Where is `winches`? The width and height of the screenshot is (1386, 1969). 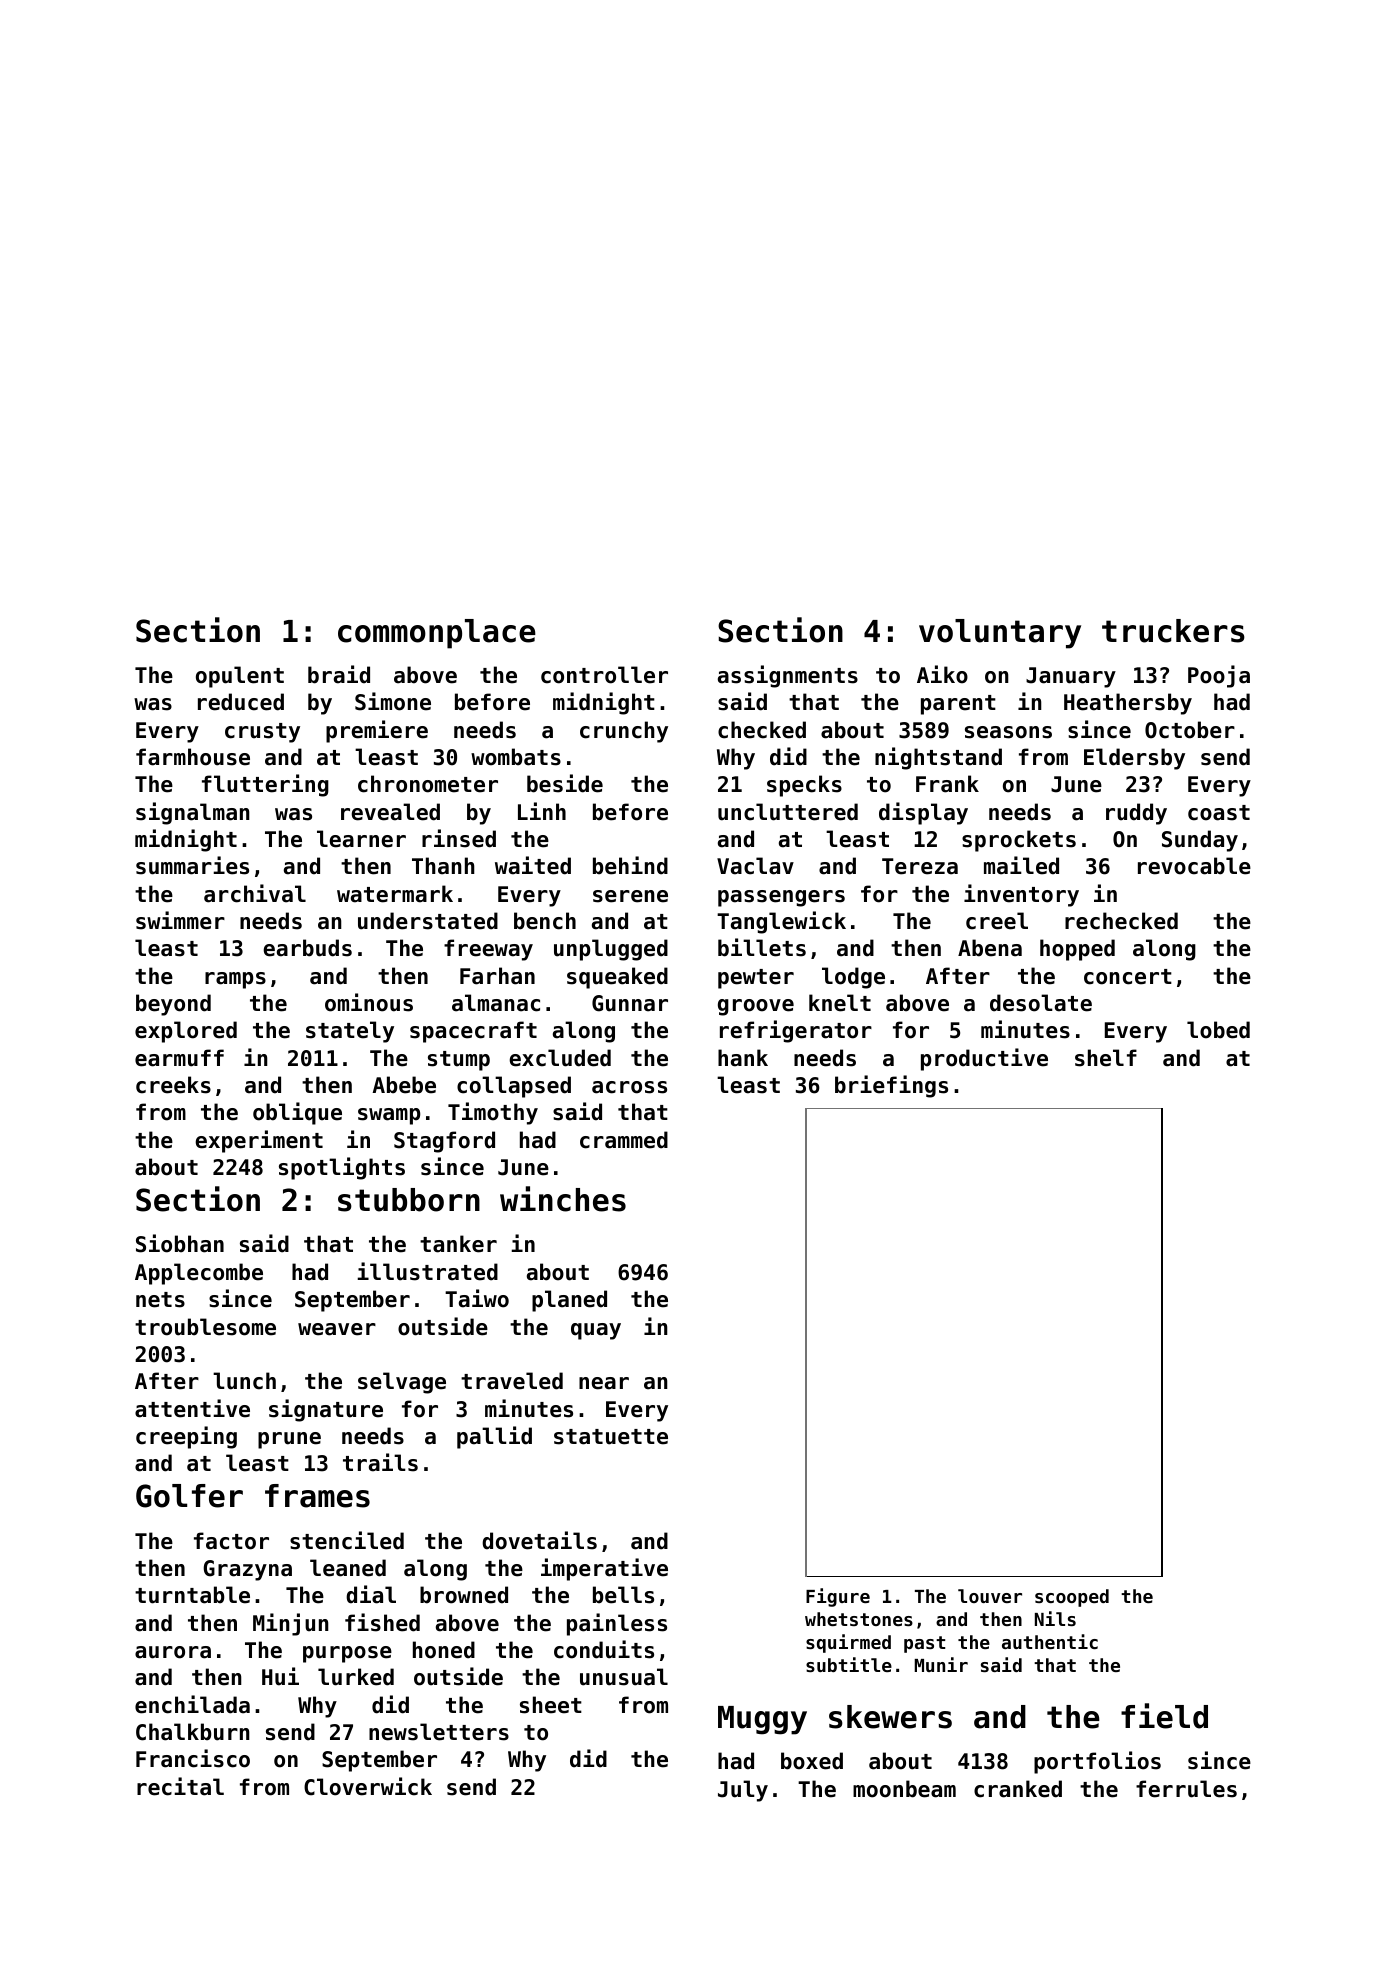 winches is located at coordinates (563, 1199).
